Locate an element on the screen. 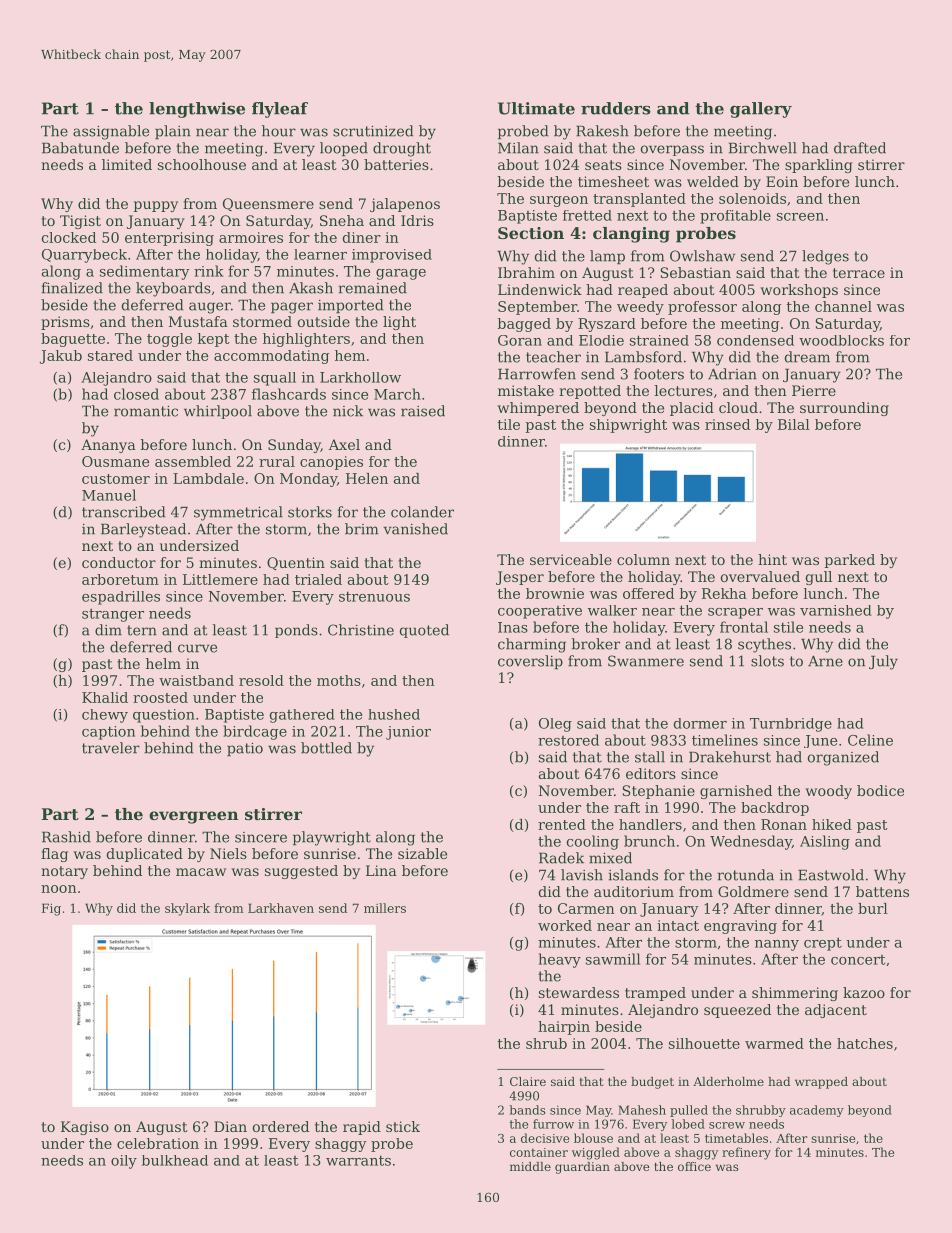  celebration is located at coordinates (158, 1143).
